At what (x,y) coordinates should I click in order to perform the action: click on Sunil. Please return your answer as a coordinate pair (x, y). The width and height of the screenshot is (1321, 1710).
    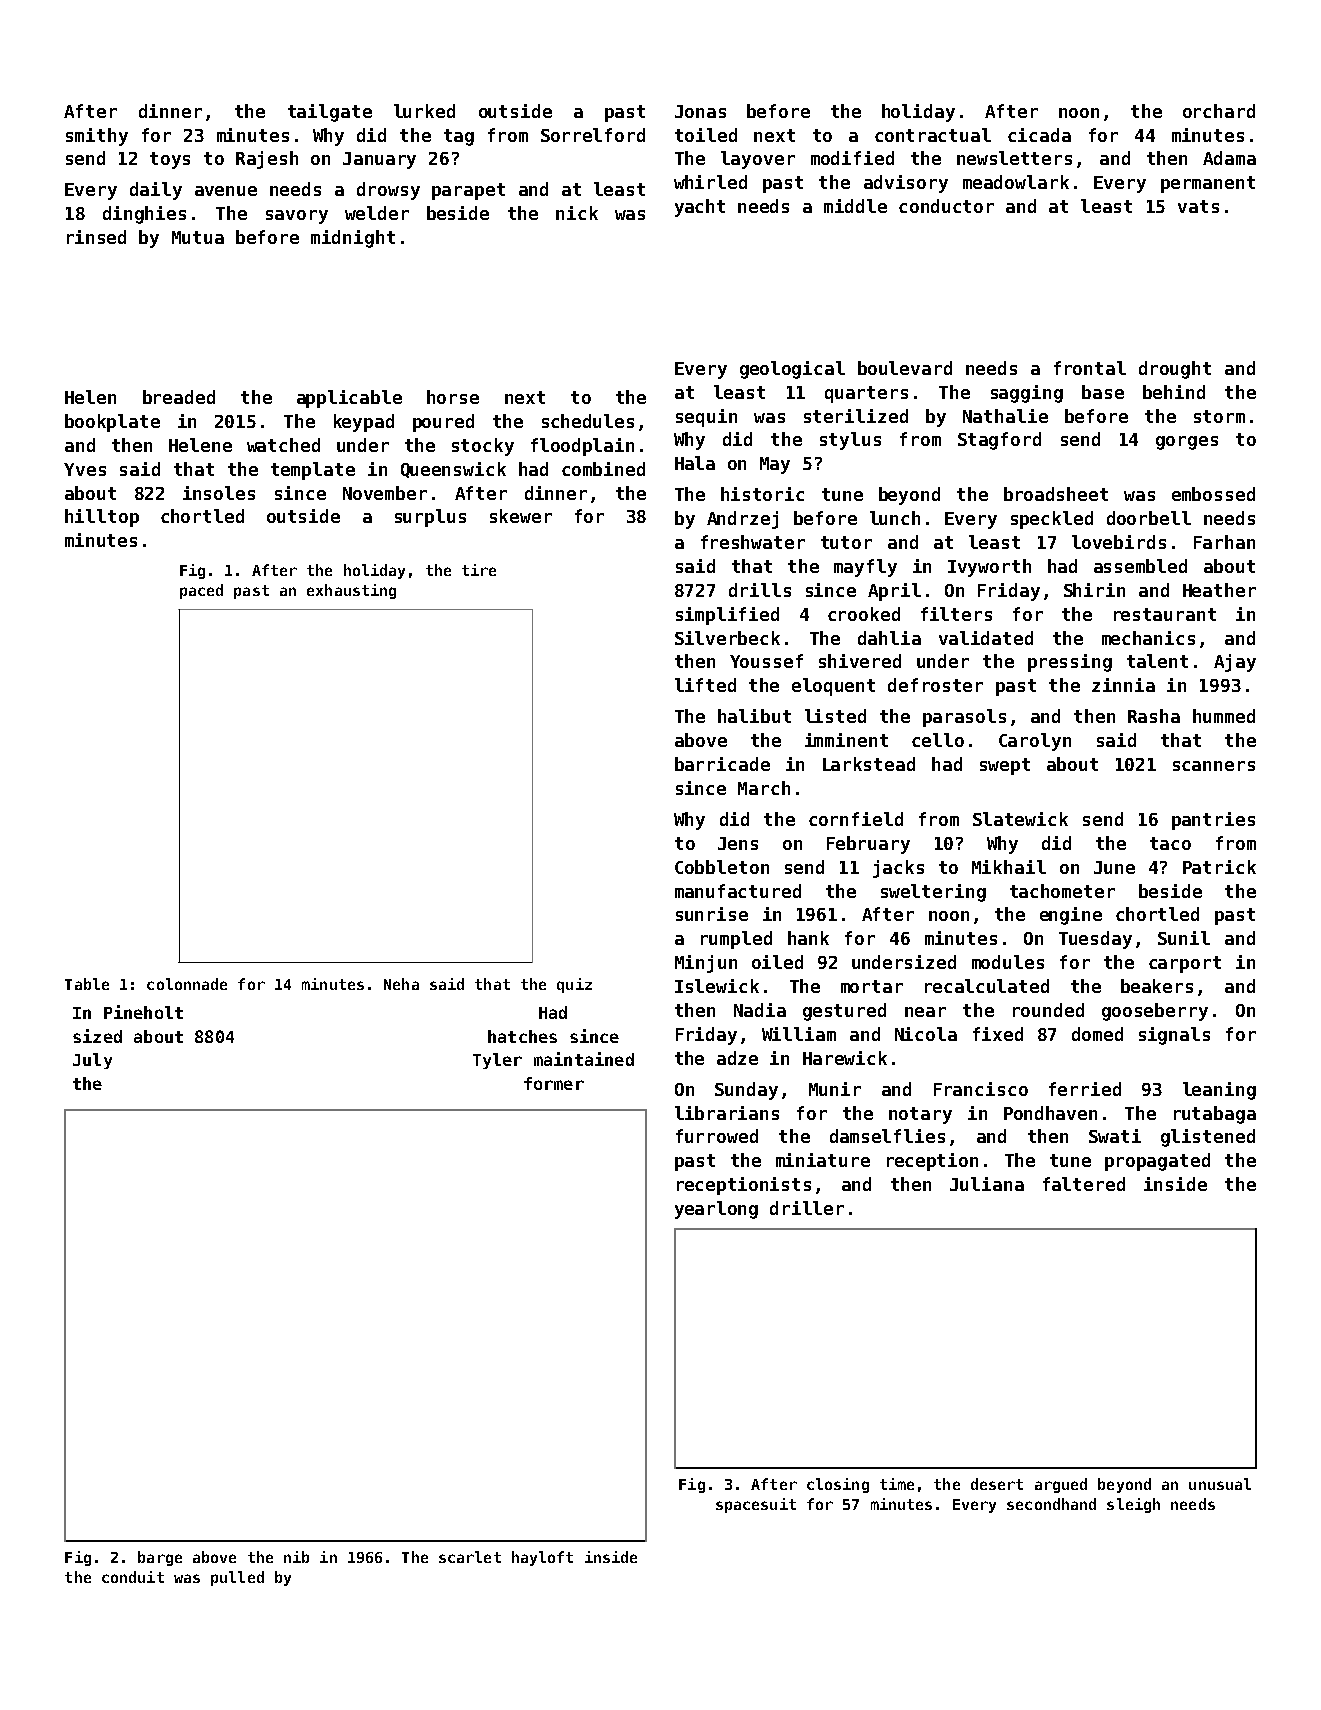
    Looking at the image, I should click on (1184, 938).
